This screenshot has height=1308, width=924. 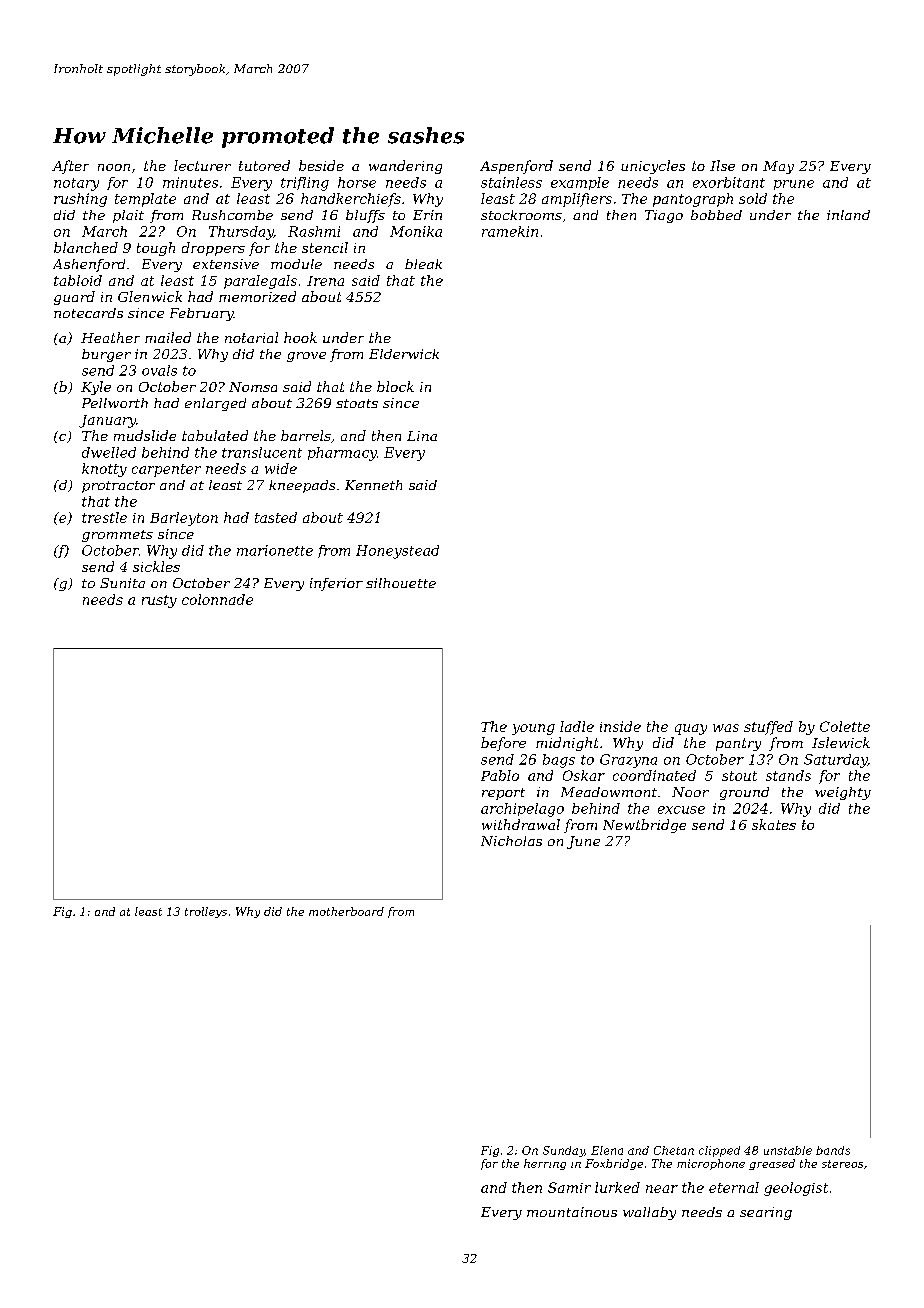 What do you see at coordinates (159, 601) in the screenshot?
I see `rusty` at bounding box center [159, 601].
